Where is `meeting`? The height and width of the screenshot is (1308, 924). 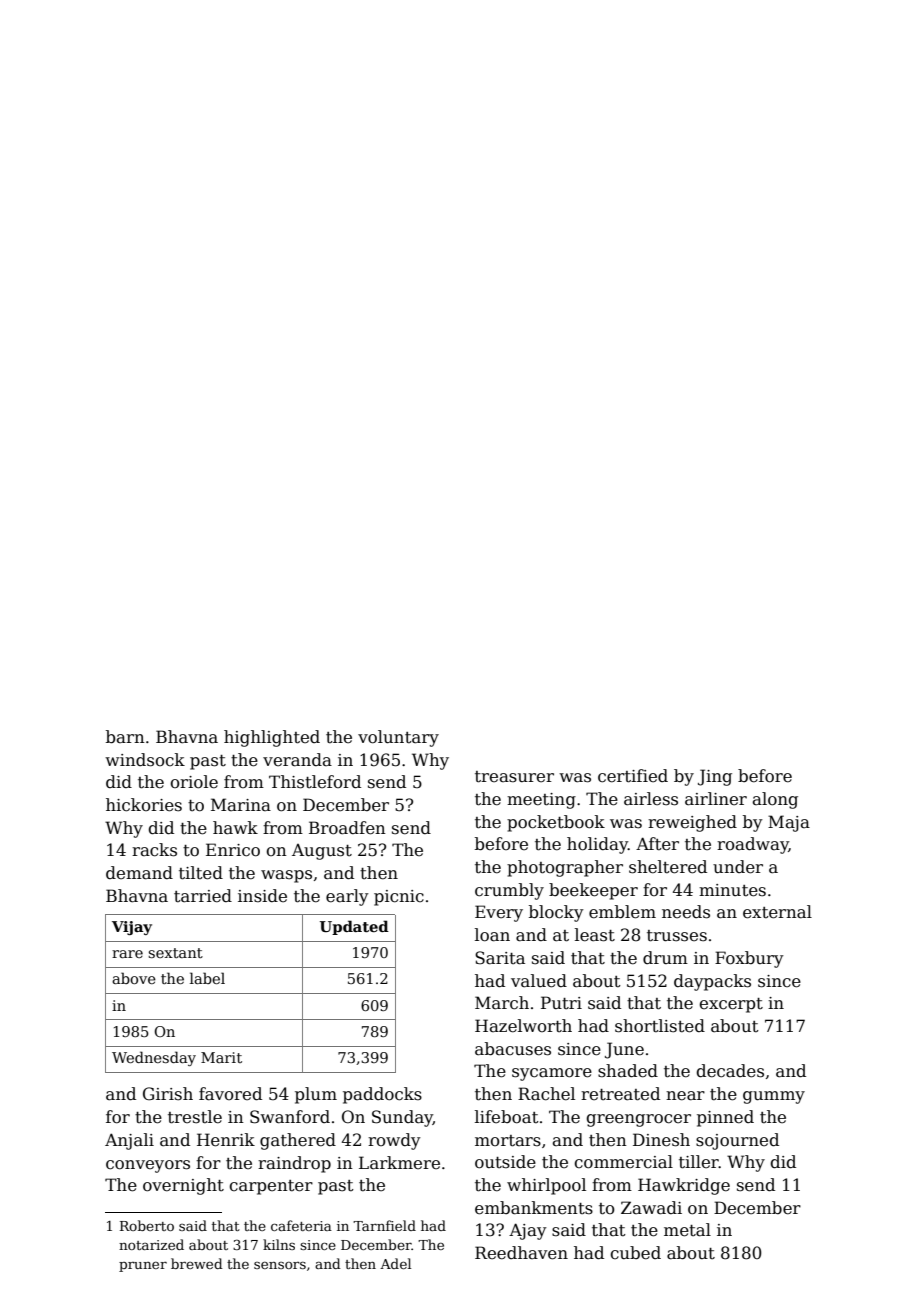 meeting is located at coordinates (541, 801).
